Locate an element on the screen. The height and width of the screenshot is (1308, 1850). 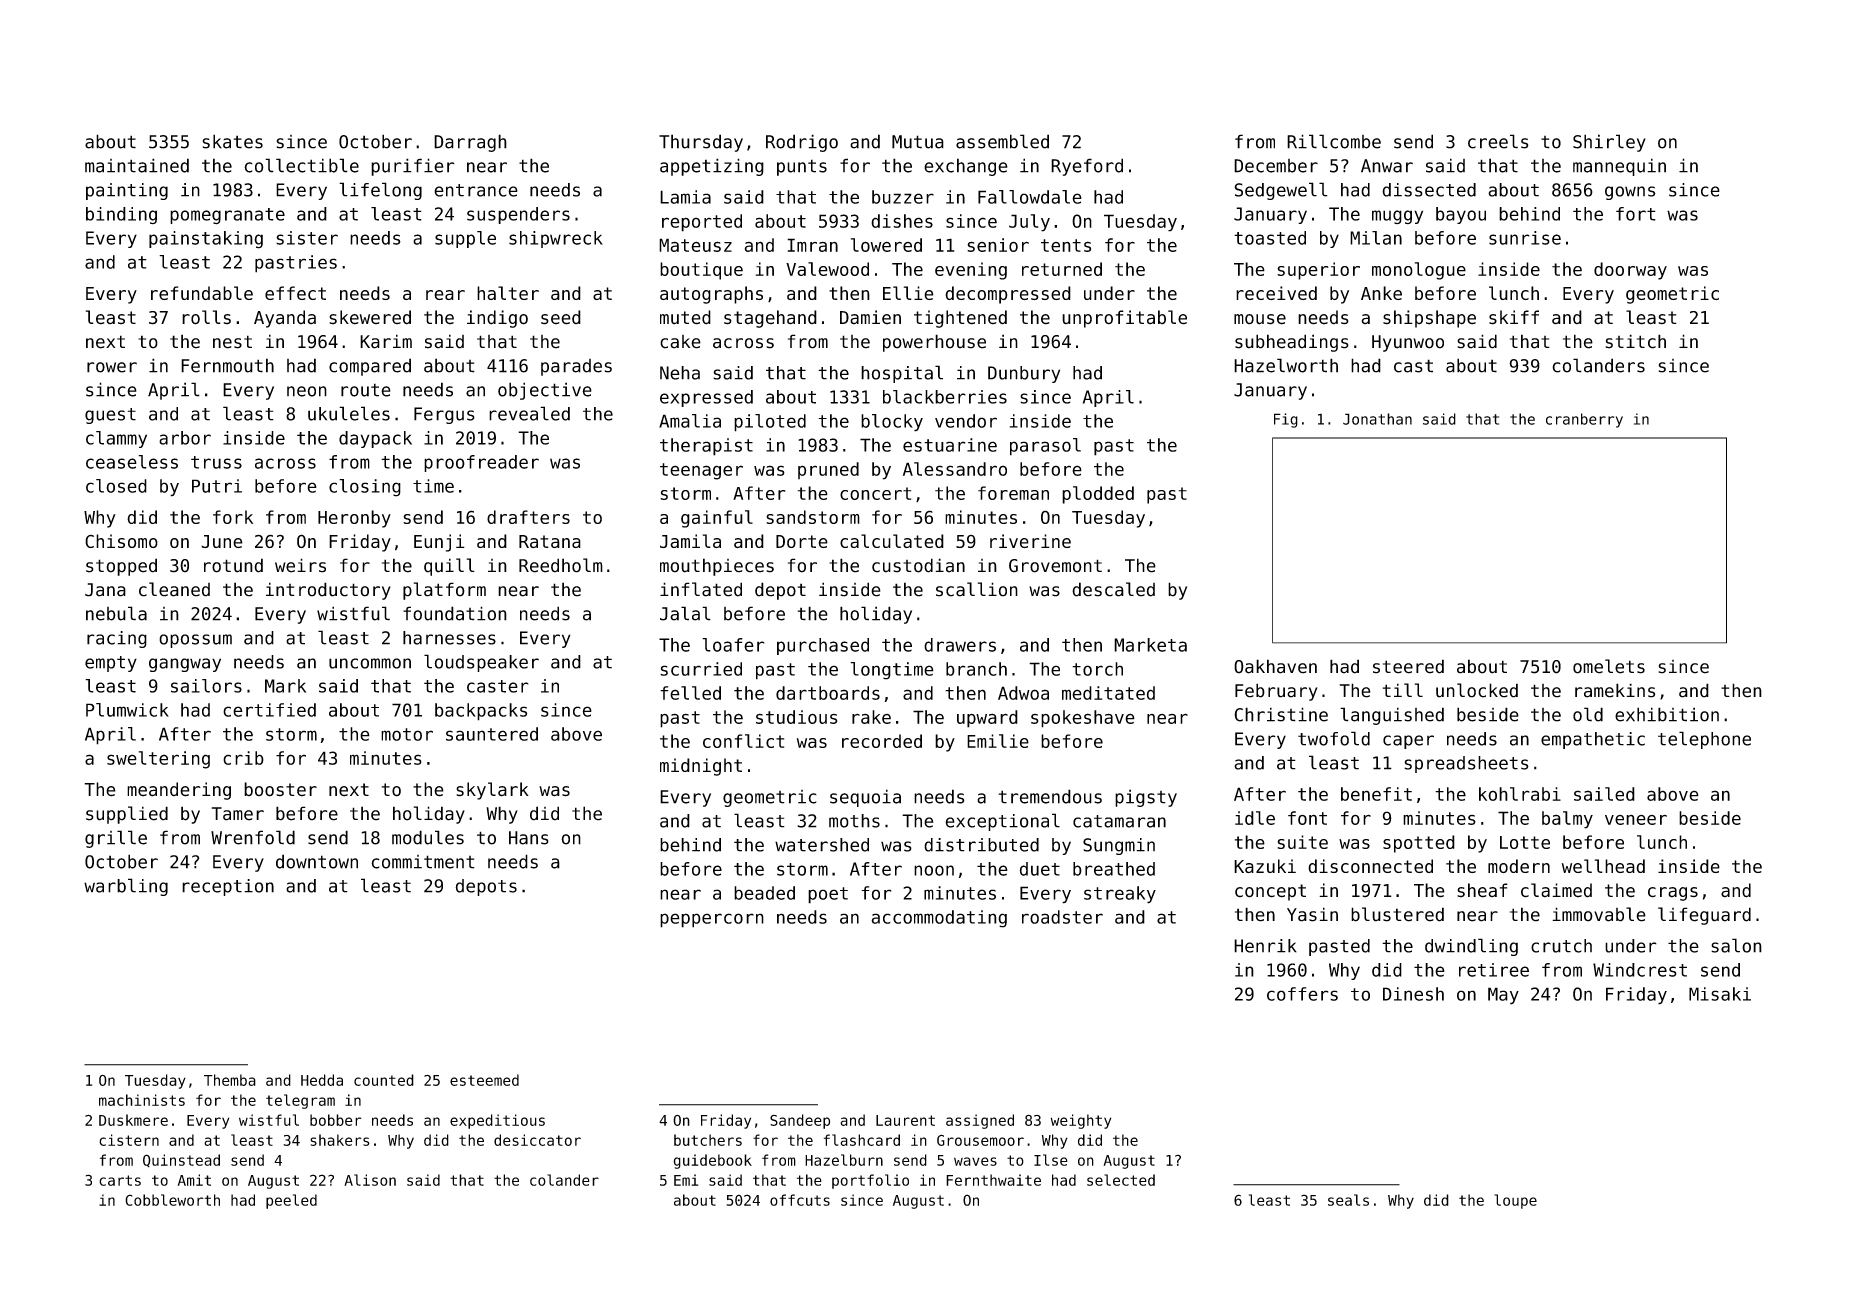
neon is located at coordinates (307, 391).
